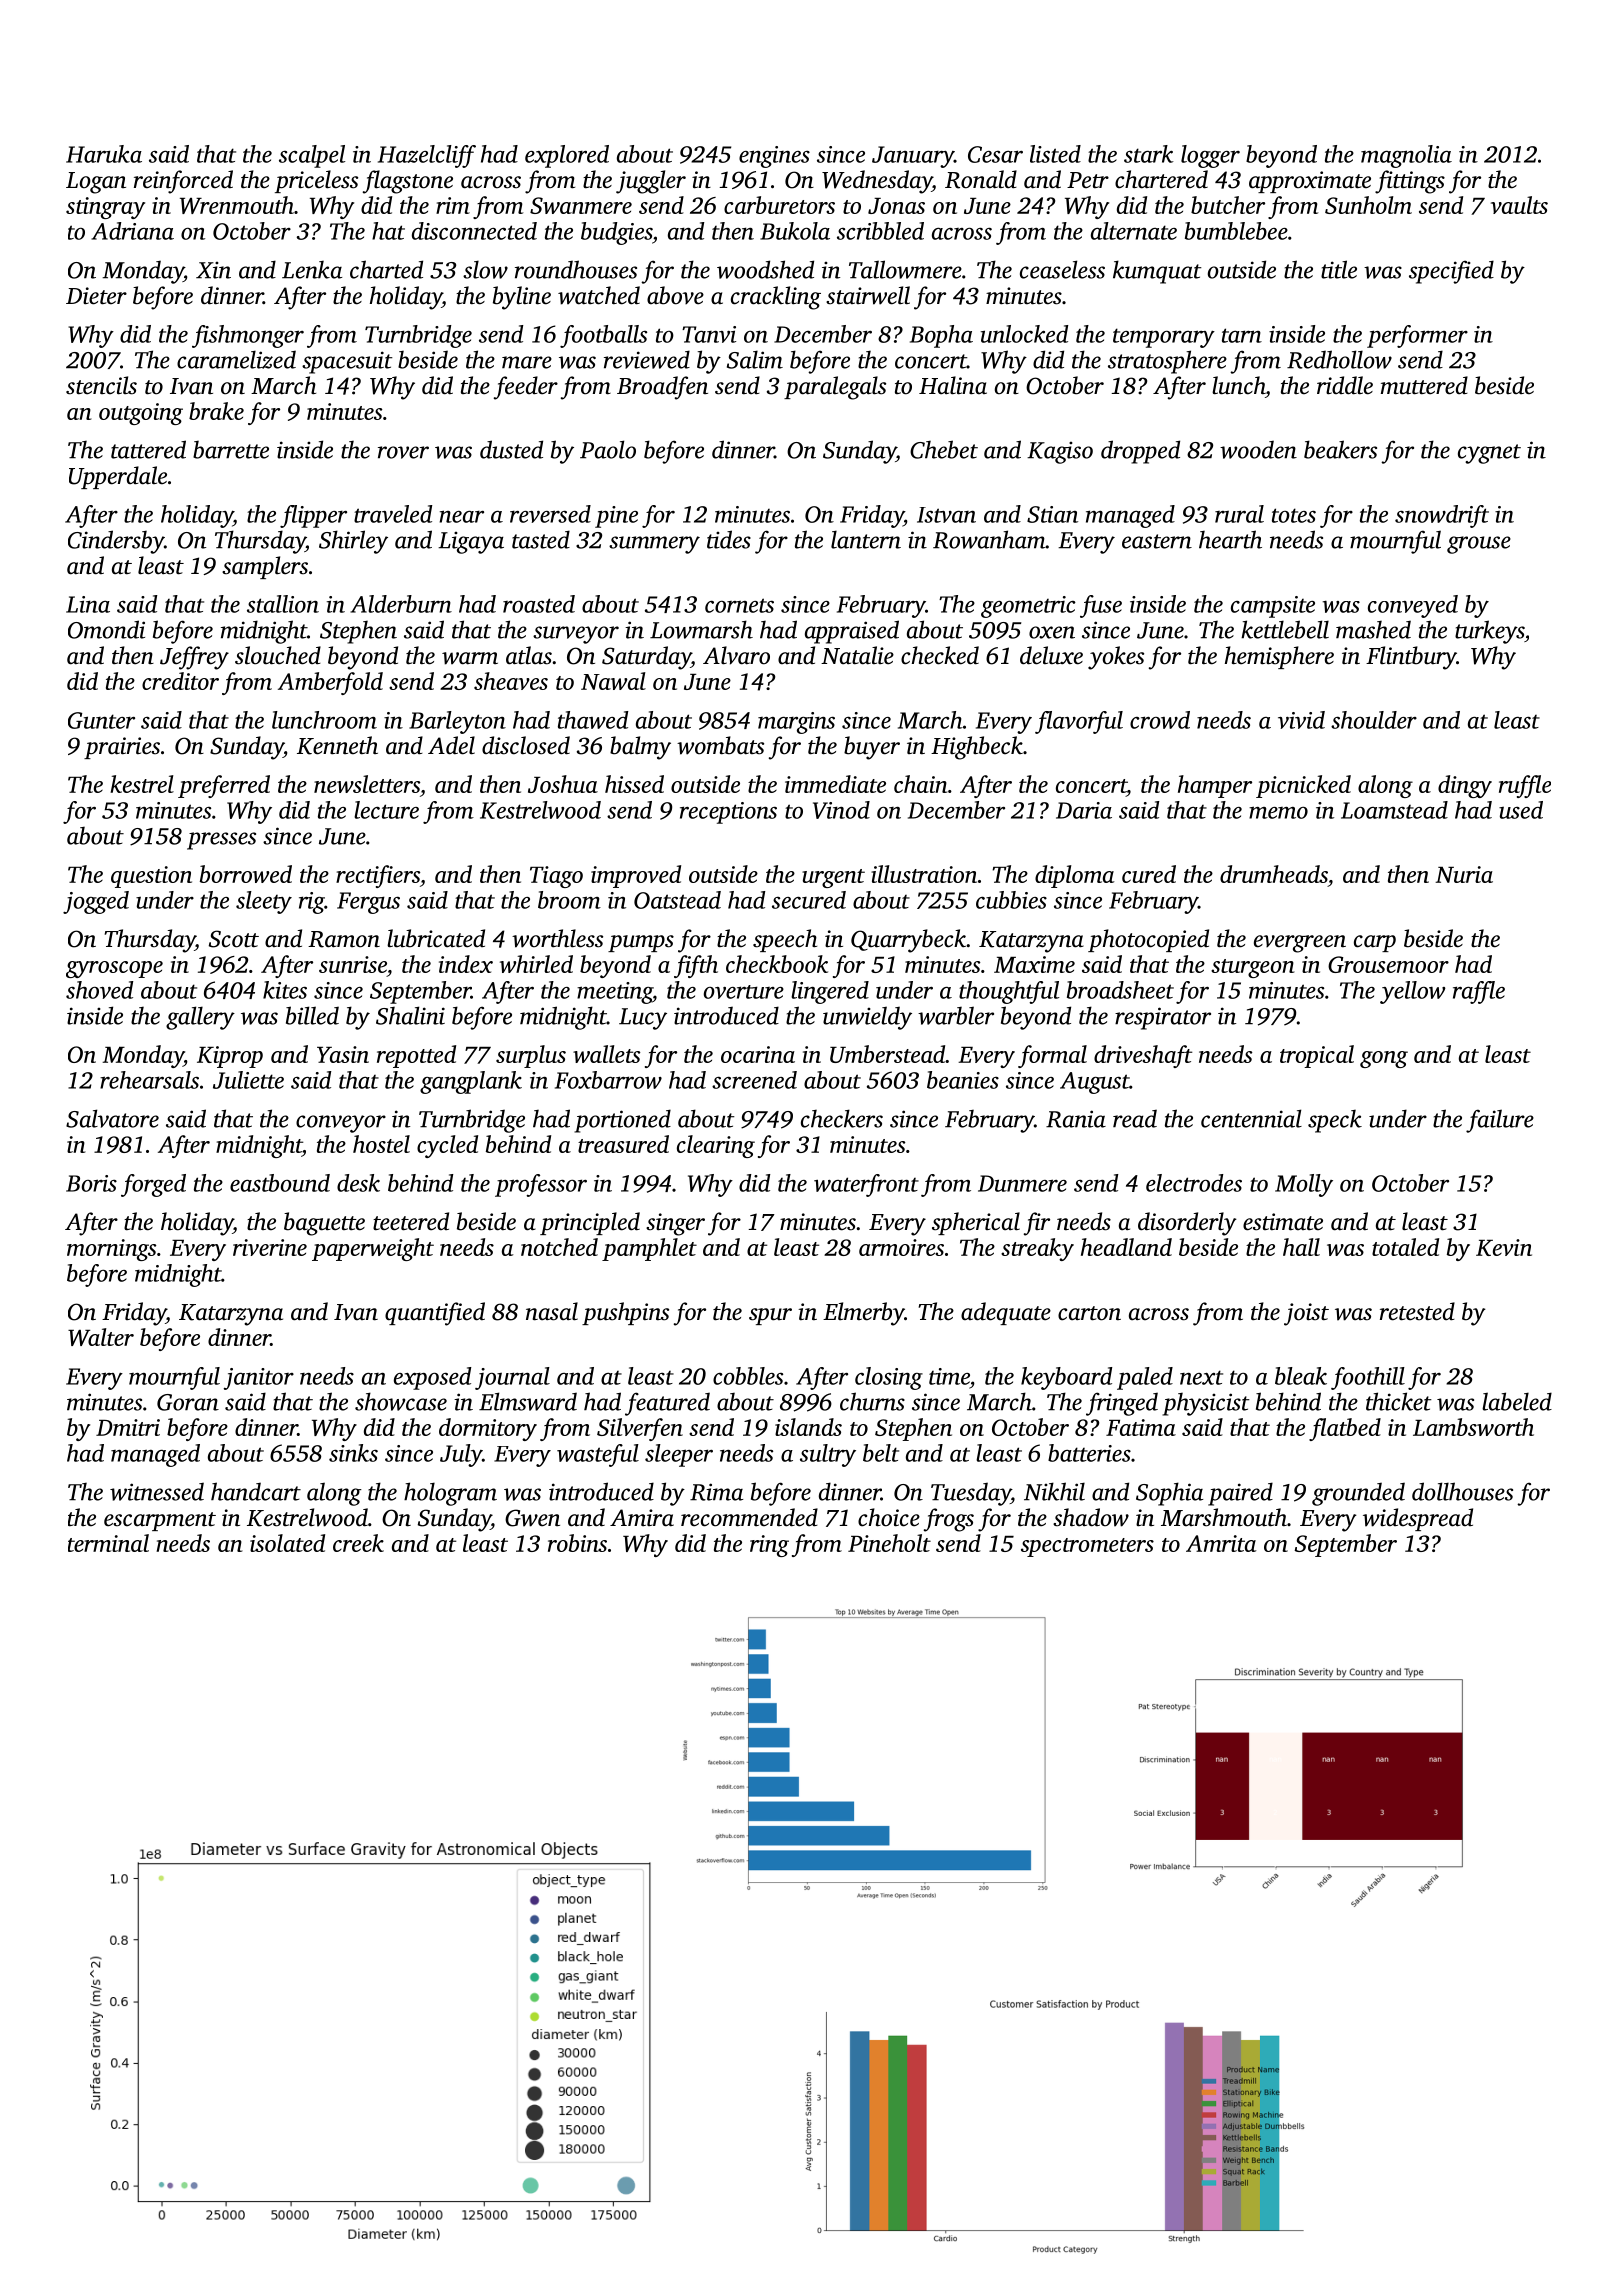  What do you see at coordinates (1221, 1543) in the screenshot?
I see `Amrita` at bounding box center [1221, 1543].
